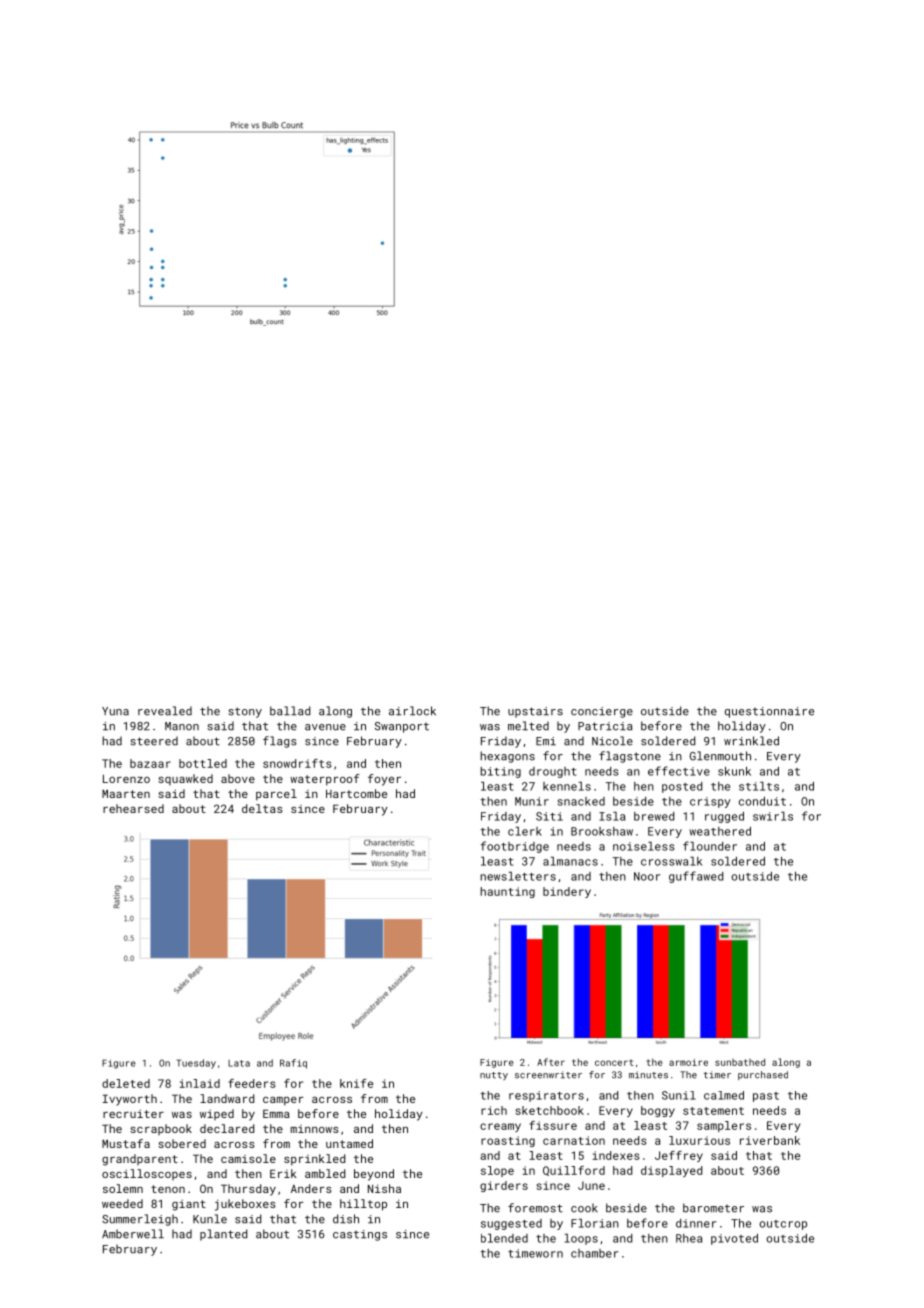 Image resolution: width=924 pixels, height=1308 pixels. Describe the element at coordinates (740, 1062) in the screenshot. I see `sunbathed` at that location.
